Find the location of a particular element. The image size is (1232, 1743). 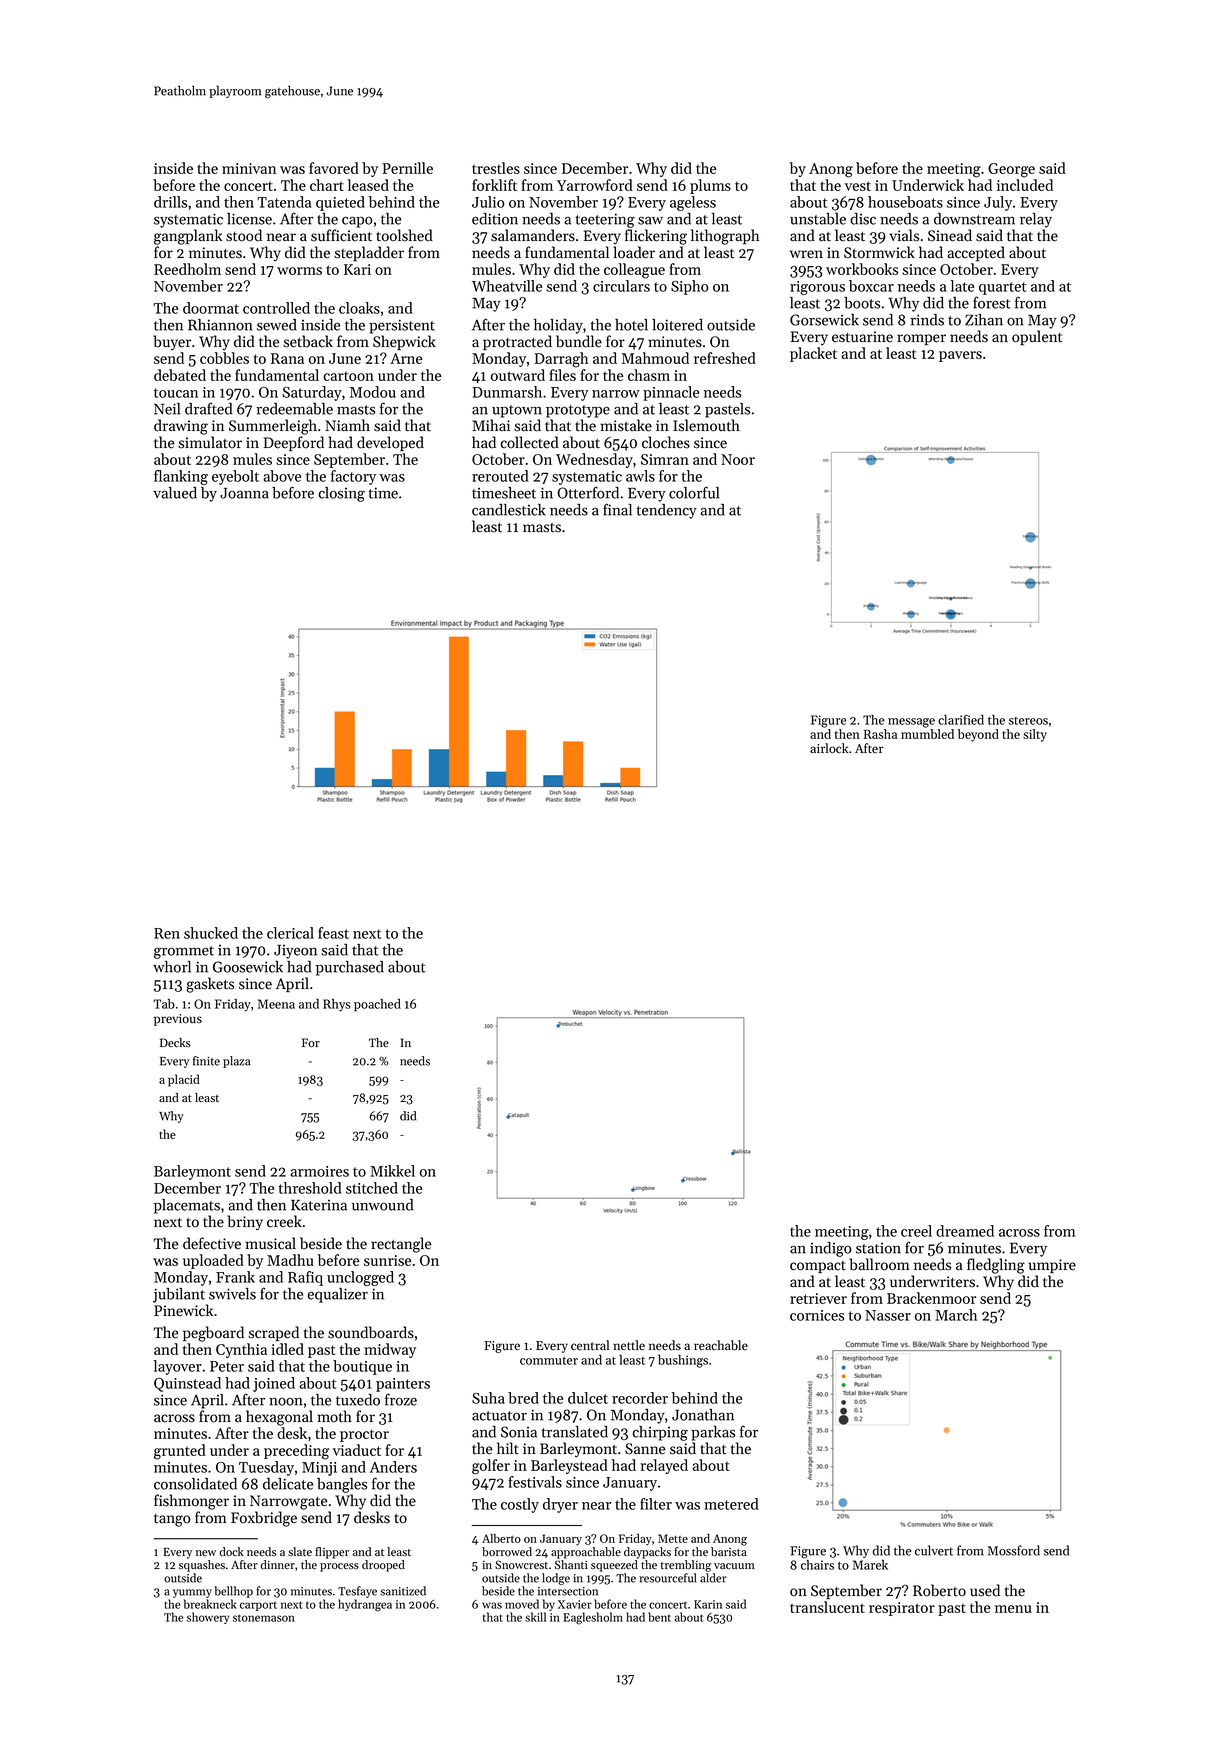

worms is located at coordinates (299, 271).
